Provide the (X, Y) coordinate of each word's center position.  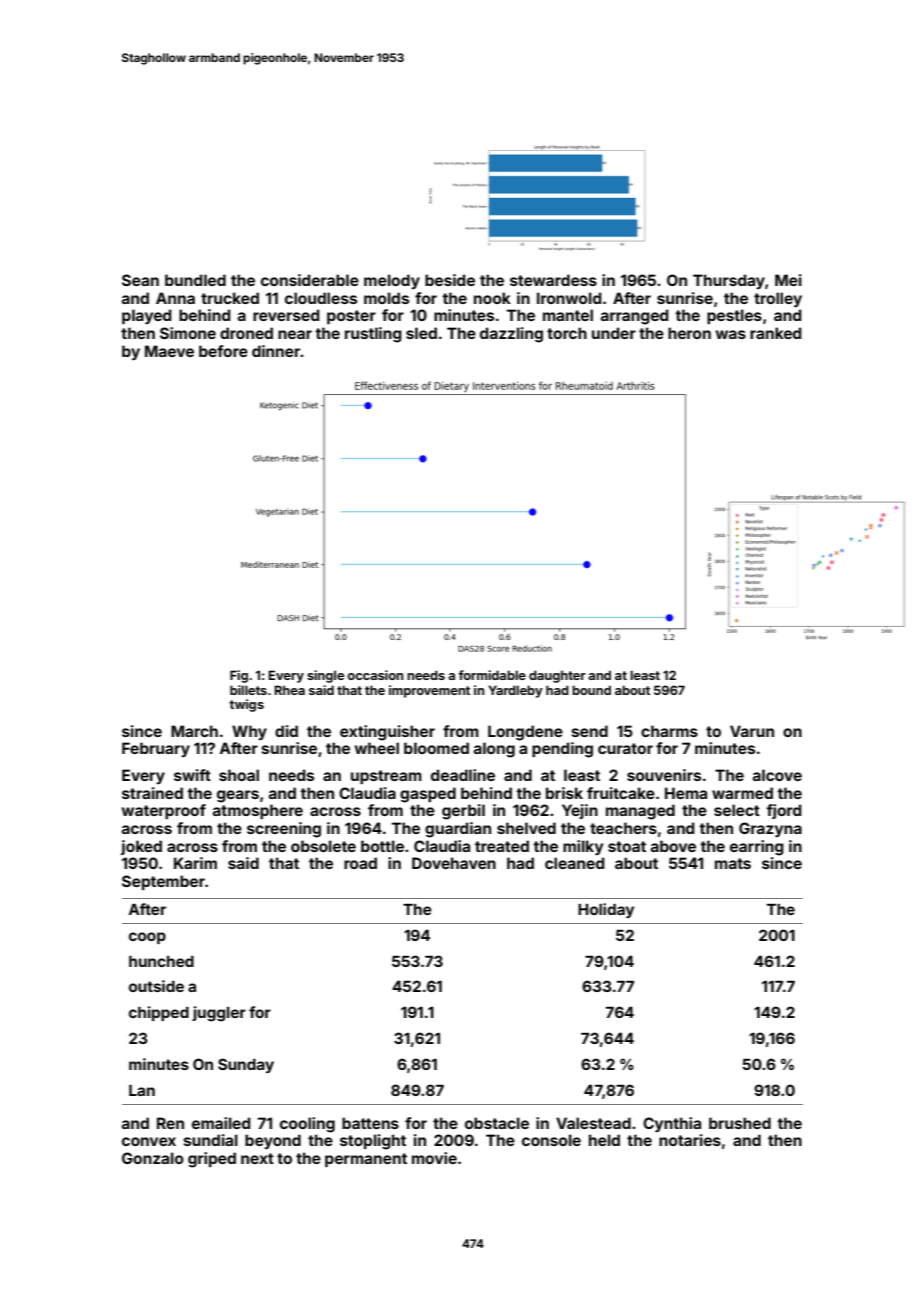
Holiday (606, 910)
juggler (219, 1014)
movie (434, 1158)
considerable (310, 280)
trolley (778, 299)
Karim (195, 863)
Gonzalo (153, 1158)
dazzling (511, 335)
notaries (690, 1140)
